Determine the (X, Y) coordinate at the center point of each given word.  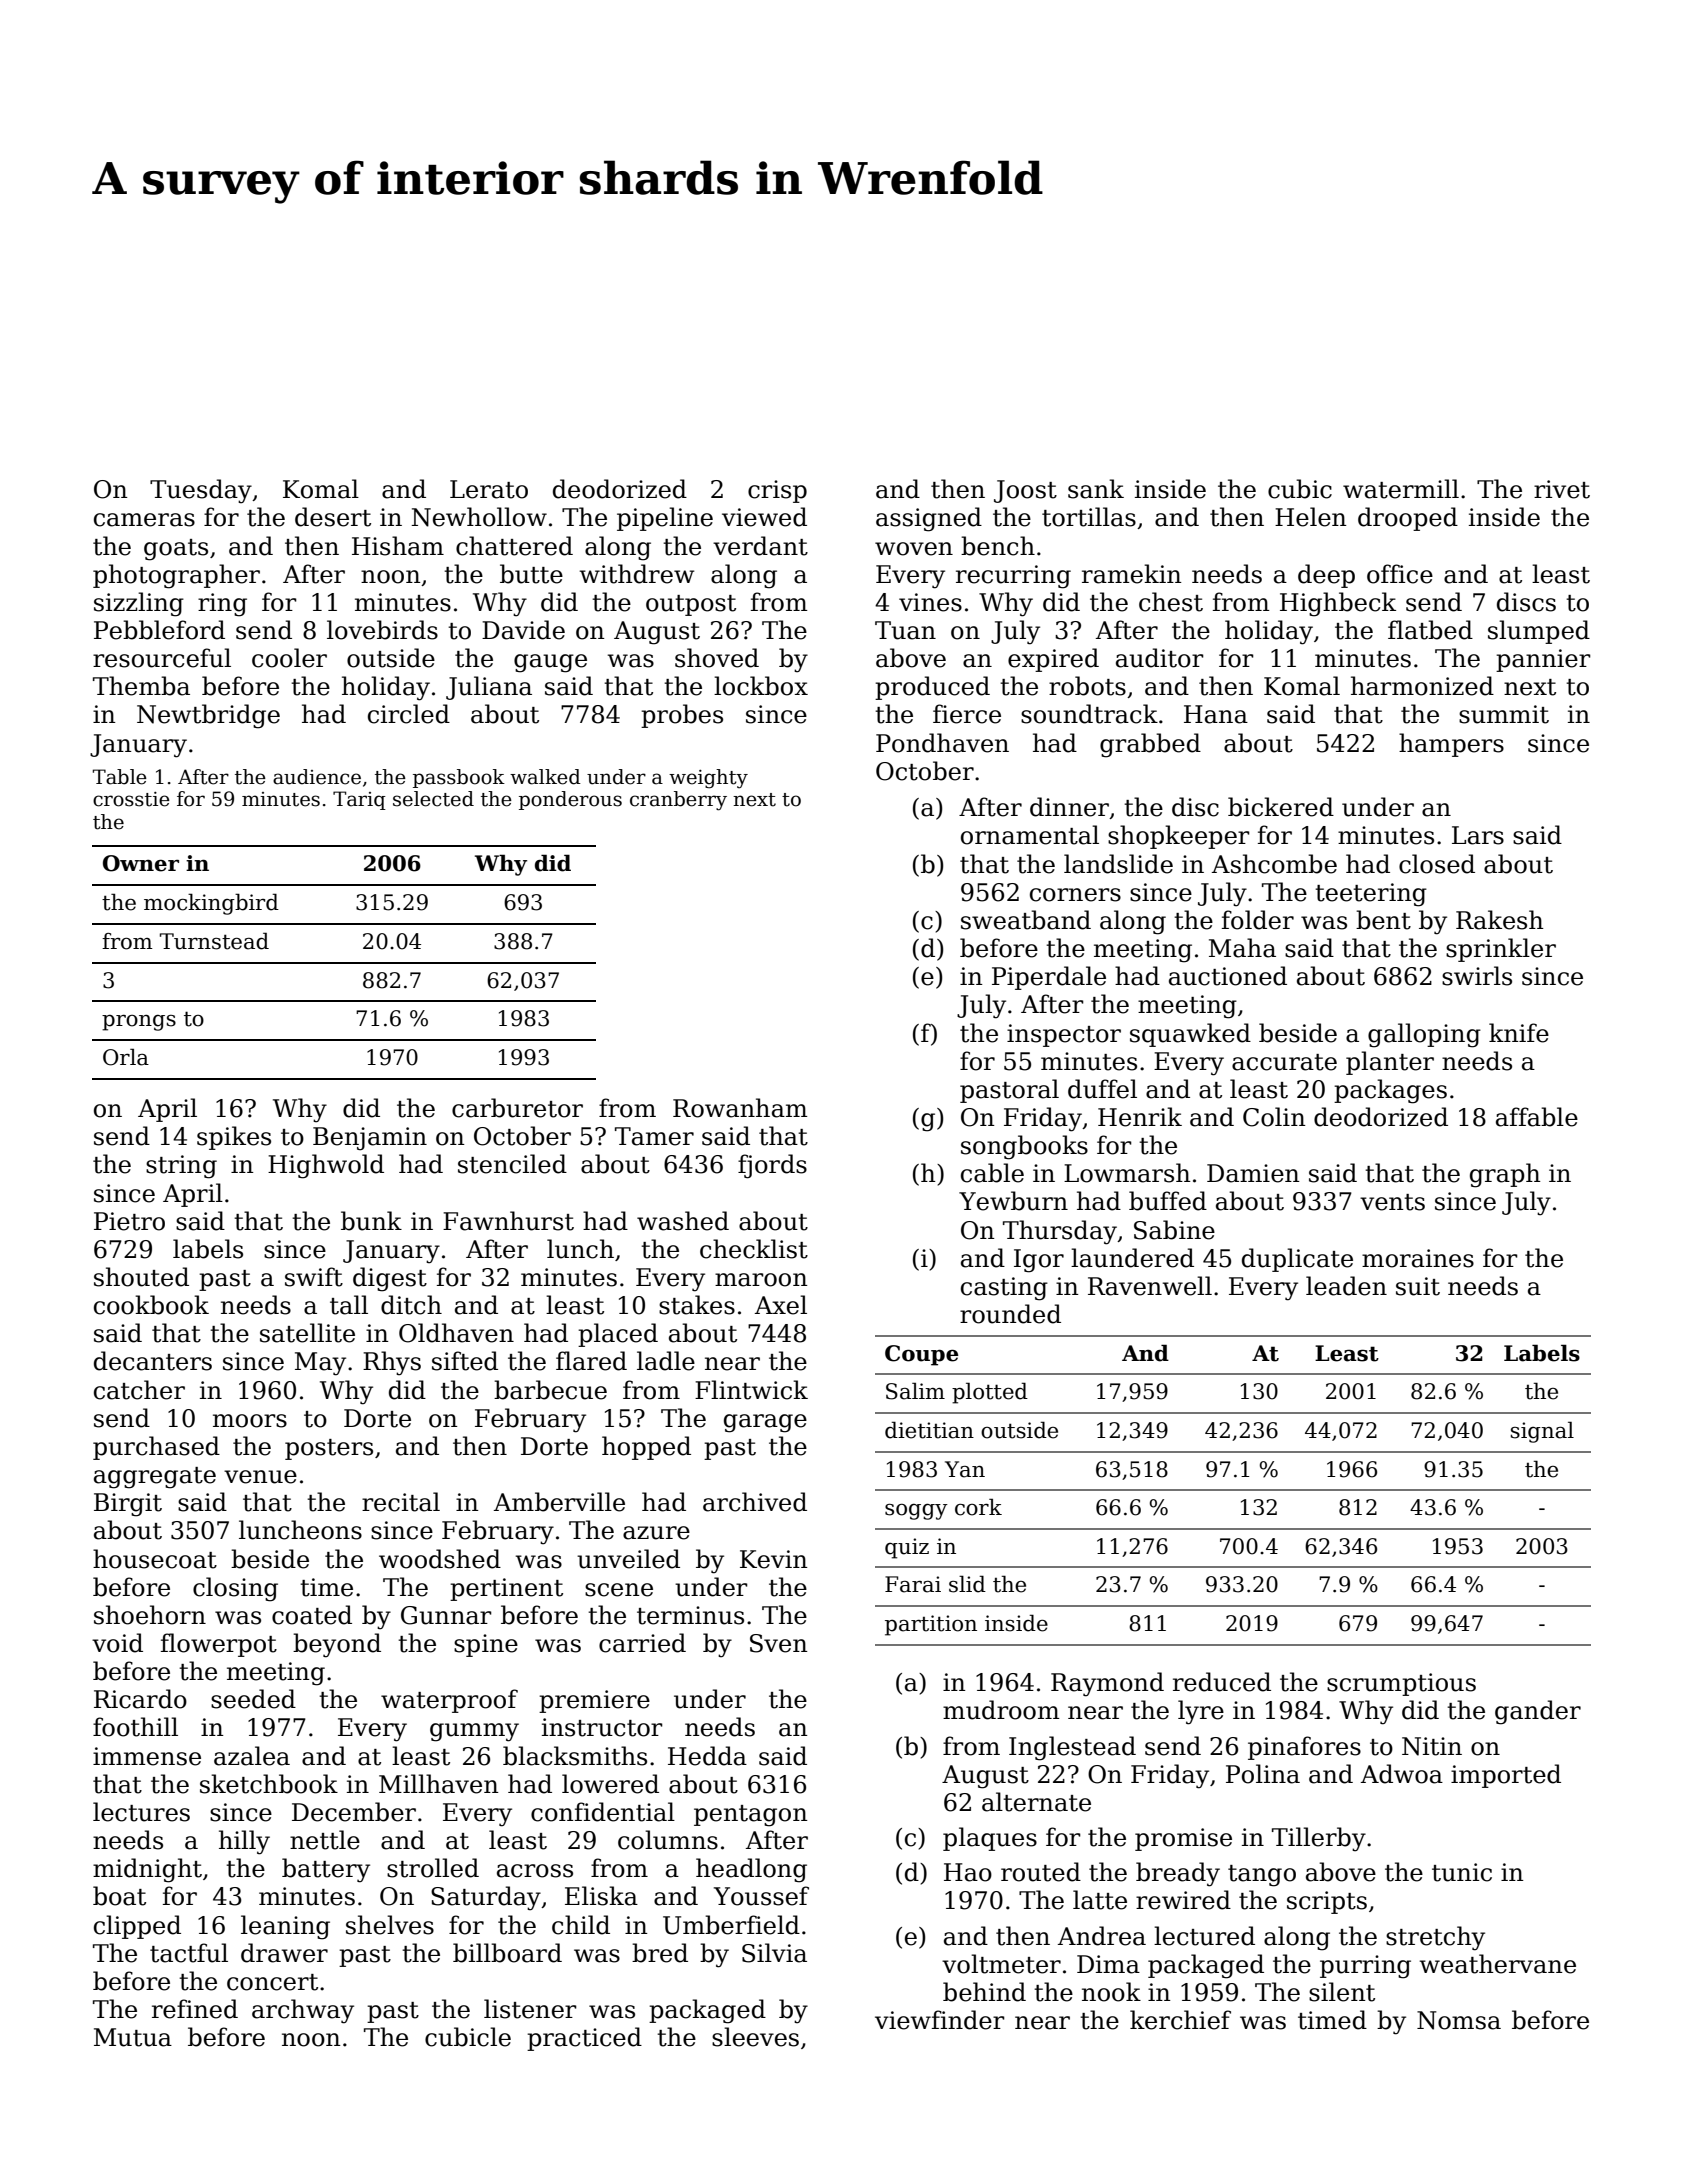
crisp (777, 491)
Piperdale (1049, 978)
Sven (779, 1643)
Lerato (489, 489)
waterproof (449, 1701)
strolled (433, 1868)
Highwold (326, 1166)
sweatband (1026, 920)
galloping (1424, 1035)
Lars (1478, 835)
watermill (1401, 489)
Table (120, 777)
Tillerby (1319, 1839)
